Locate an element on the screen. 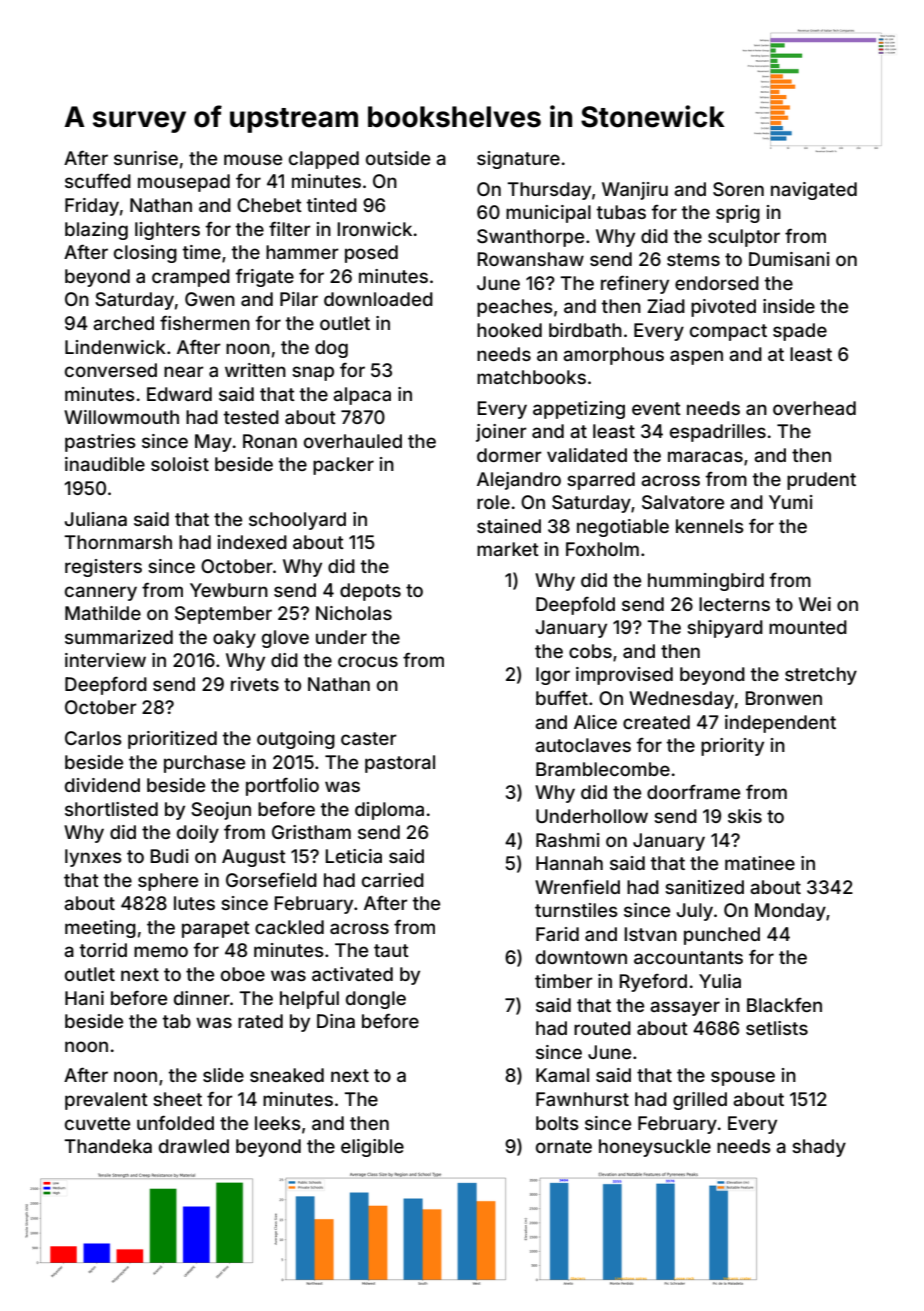 This screenshot has width=924, height=1311. Thandeka is located at coordinates (108, 1146).
